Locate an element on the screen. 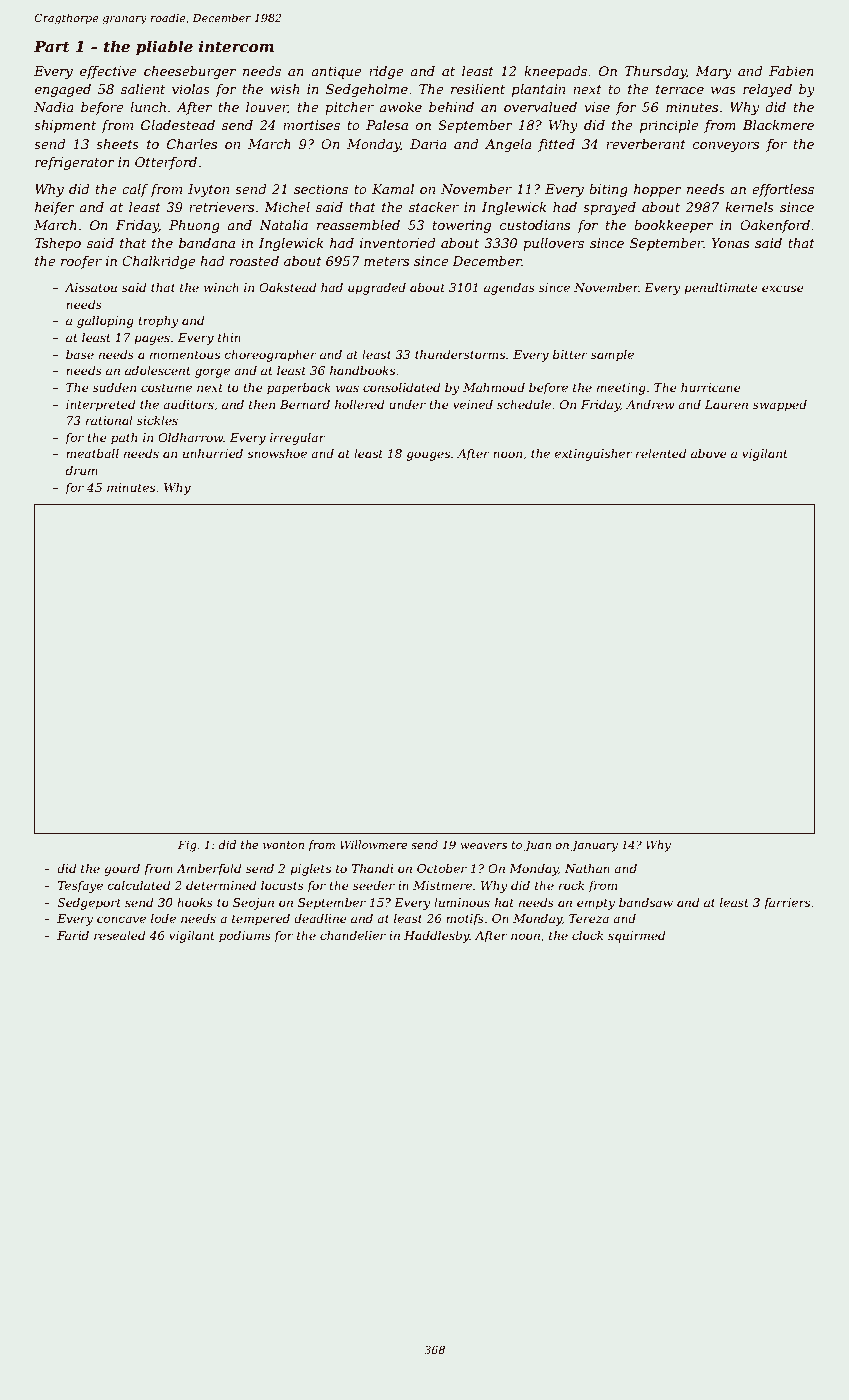 The width and height of the screenshot is (849, 1400). Aissatou is located at coordinates (91, 287).
